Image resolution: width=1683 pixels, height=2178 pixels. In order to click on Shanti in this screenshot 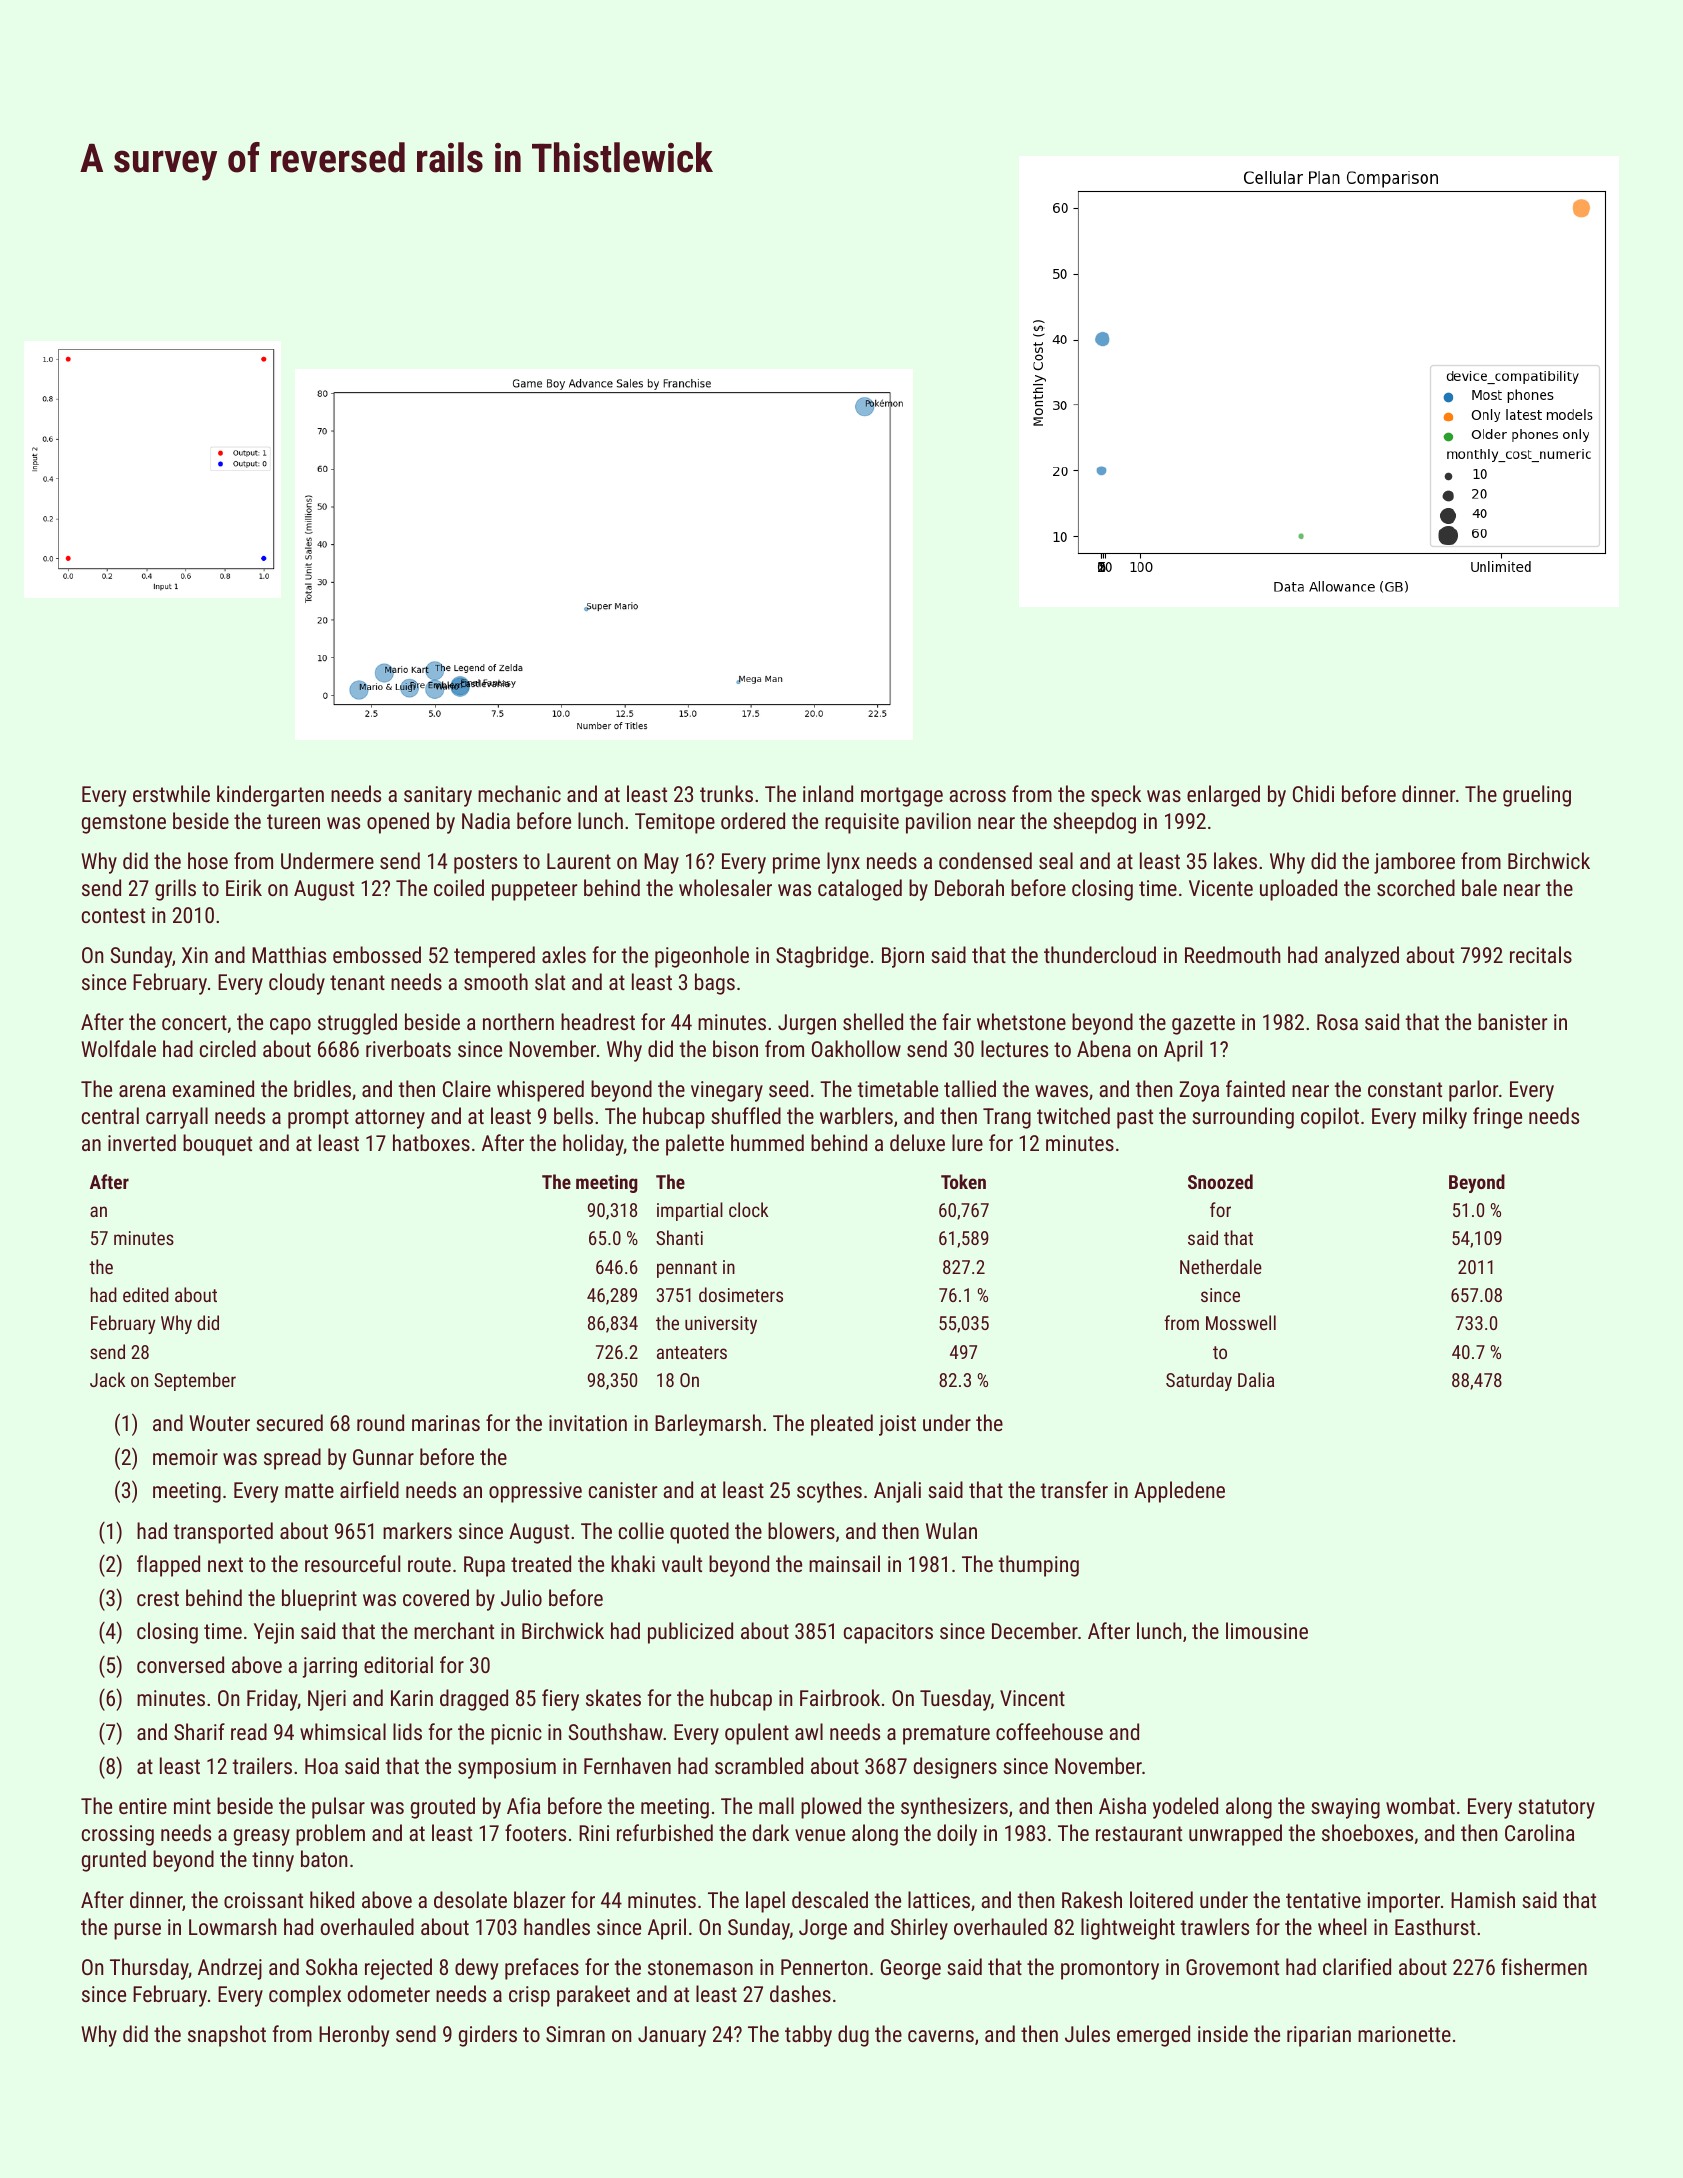, I will do `click(679, 1237)`.
